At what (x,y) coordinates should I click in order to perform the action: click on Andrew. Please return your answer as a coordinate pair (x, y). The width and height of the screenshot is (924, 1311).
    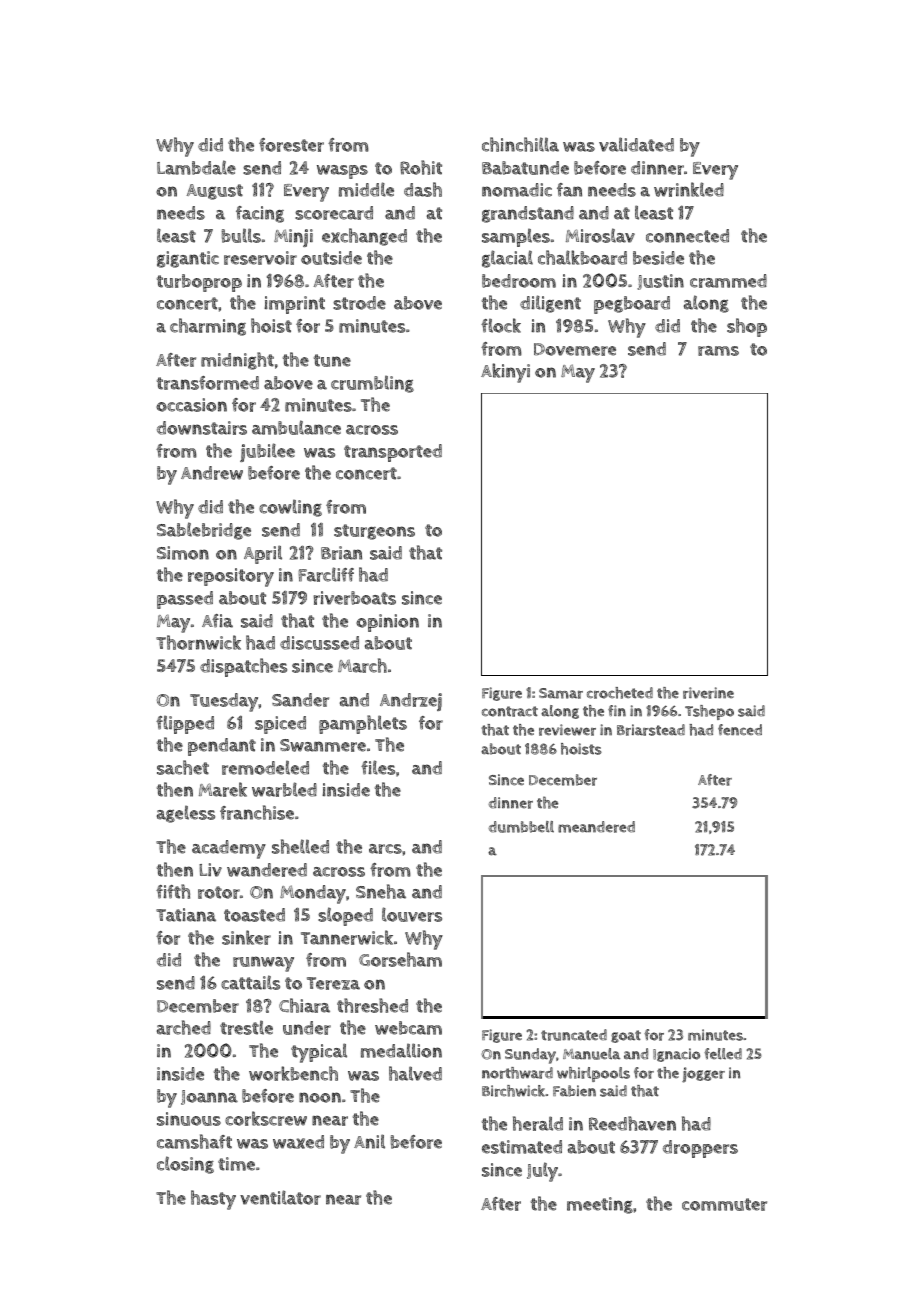
    Looking at the image, I should click on (212, 473).
